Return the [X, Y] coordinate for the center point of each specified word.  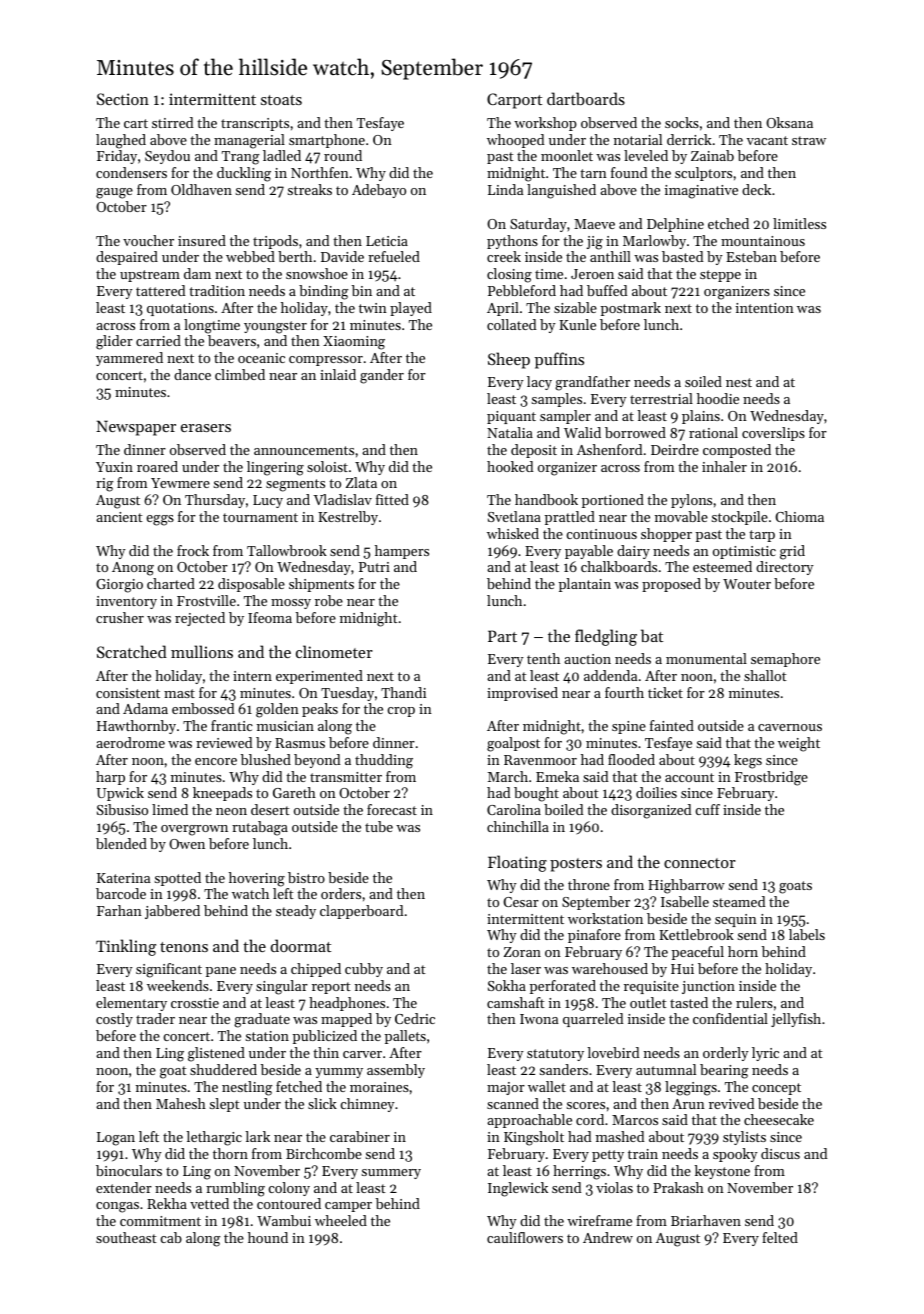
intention [765, 308]
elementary [131, 1004]
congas [117, 1207]
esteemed [722, 566]
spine [629, 727]
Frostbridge [771, 778]
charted [171, 583]
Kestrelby [348, 518]
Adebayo [379, 191]
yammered [129, 359]
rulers [754, 1002]
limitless [799, 223]
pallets [405, 1037]
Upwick [120, 794]
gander [382, 376]
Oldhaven [201, 189]
